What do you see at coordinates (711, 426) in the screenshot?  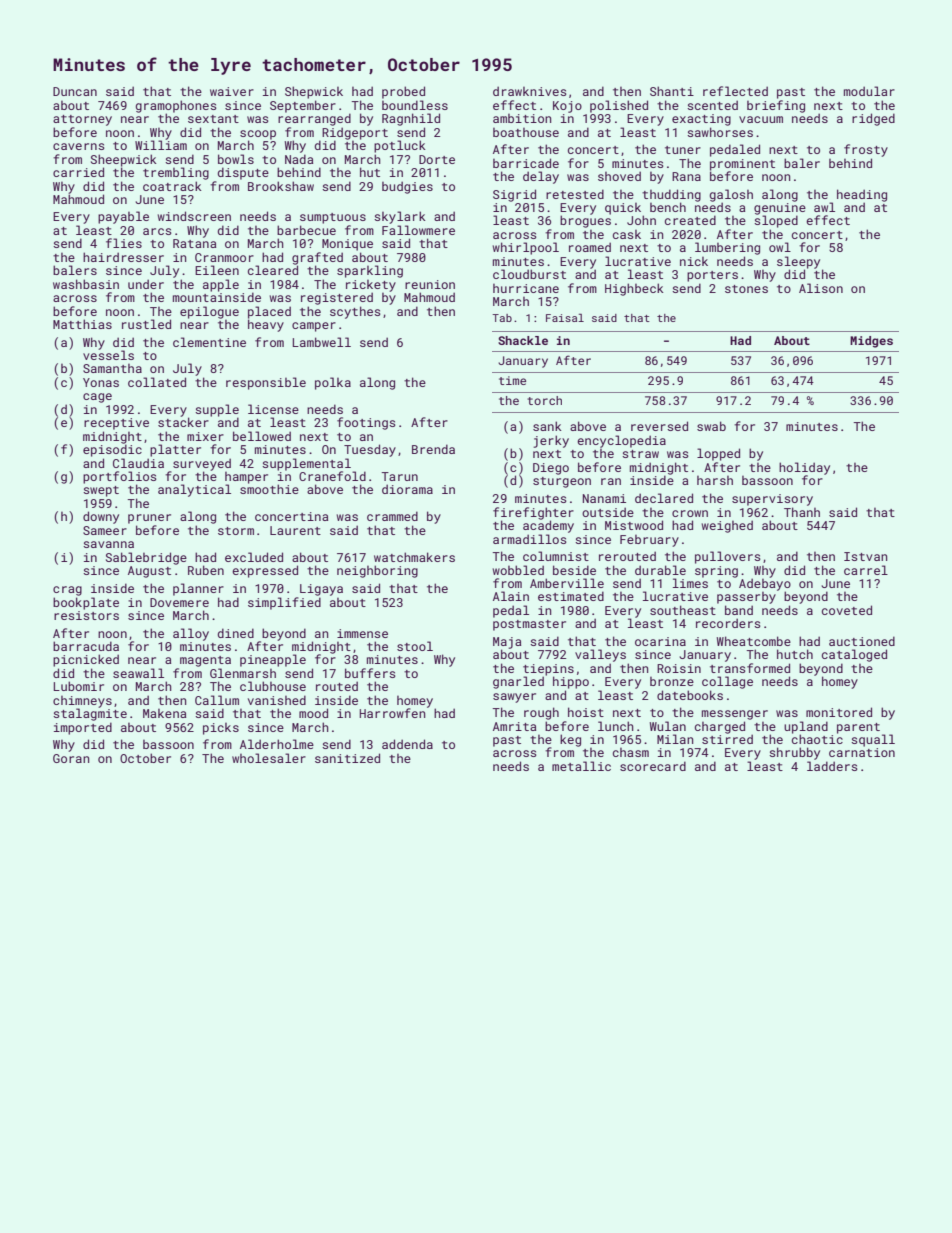 I see `swab` at bounding box center [711, 426].
